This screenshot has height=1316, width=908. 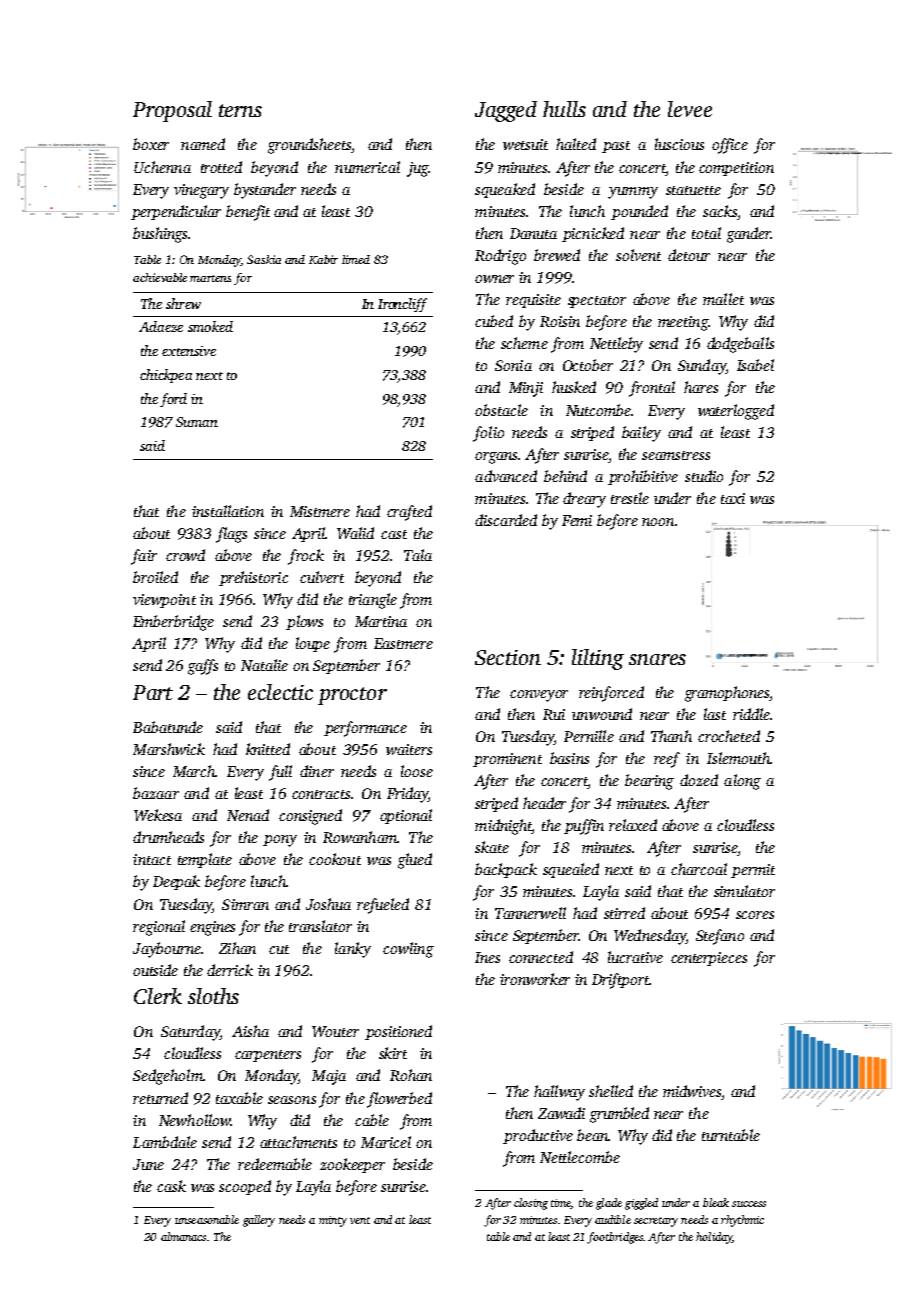 What do you see at coordinates (506, 111) in the screenshot?
I see `Jagged` at bounding box center [506, 111].
